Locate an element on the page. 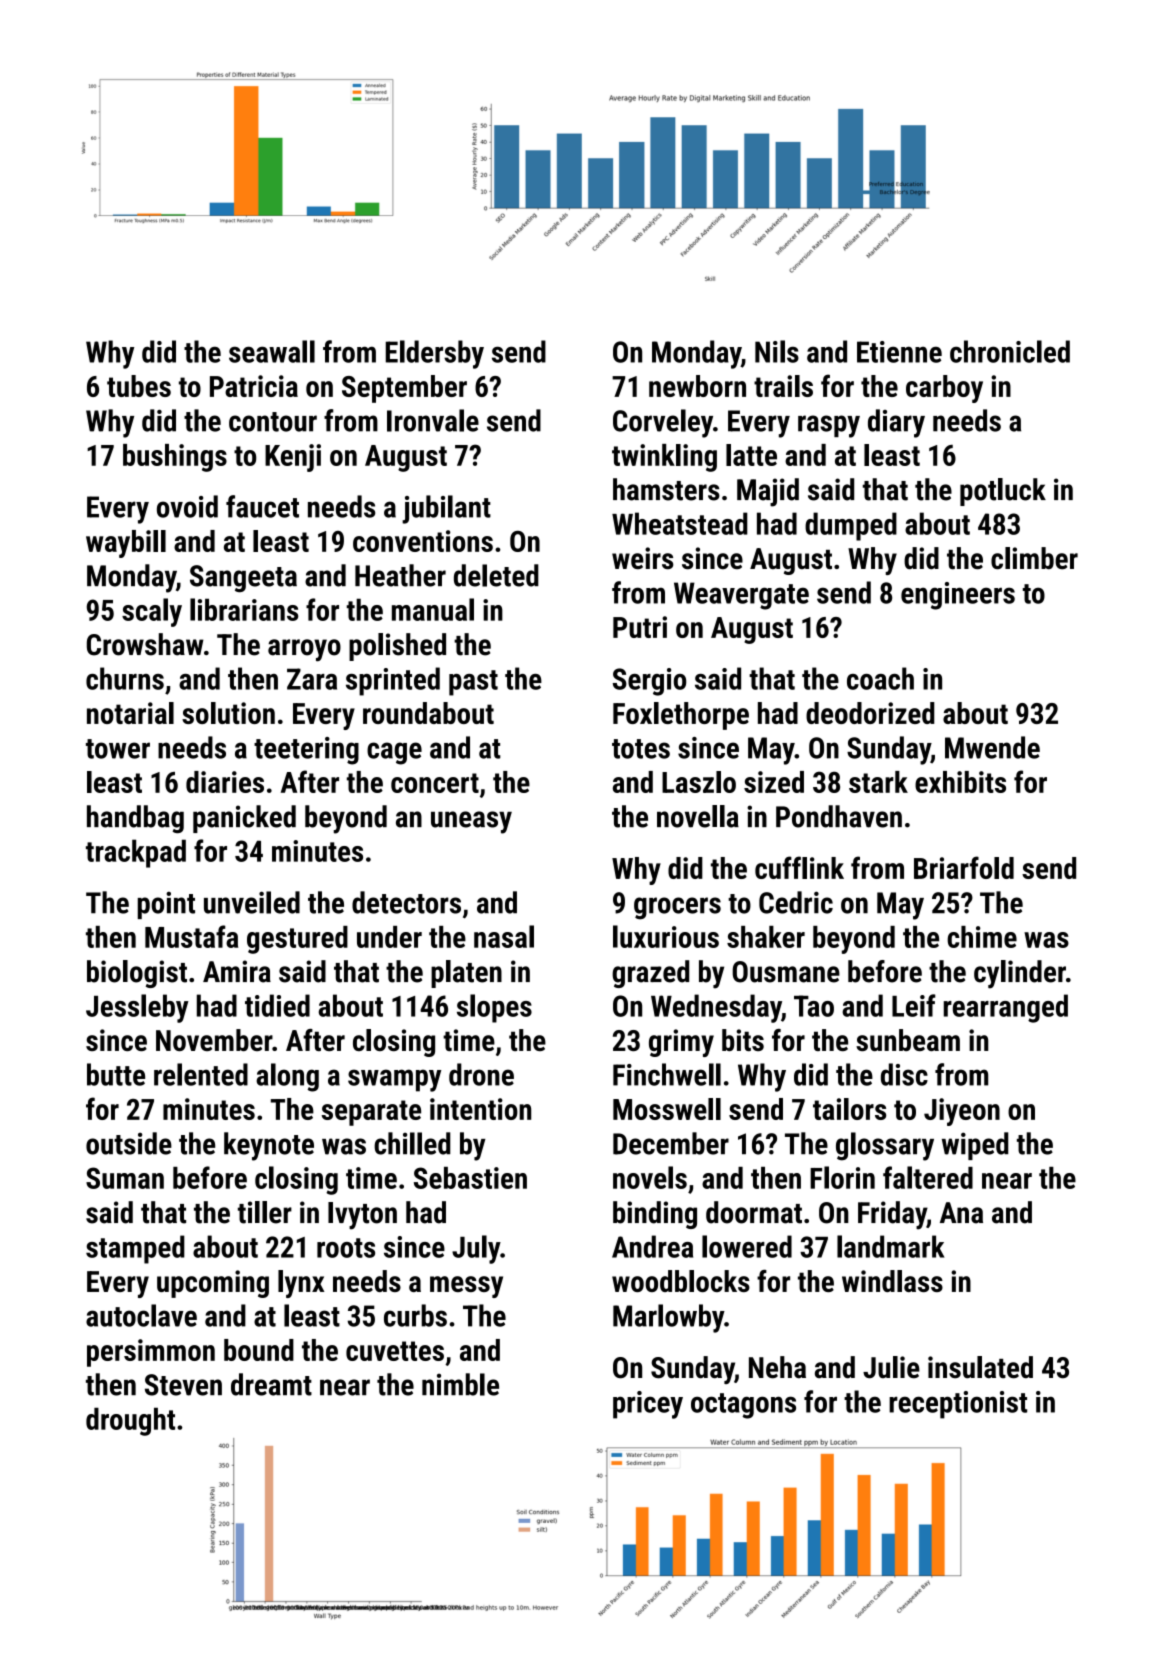 The image size is (1165, 1654). weirs is located at coordinates (643, 558).
